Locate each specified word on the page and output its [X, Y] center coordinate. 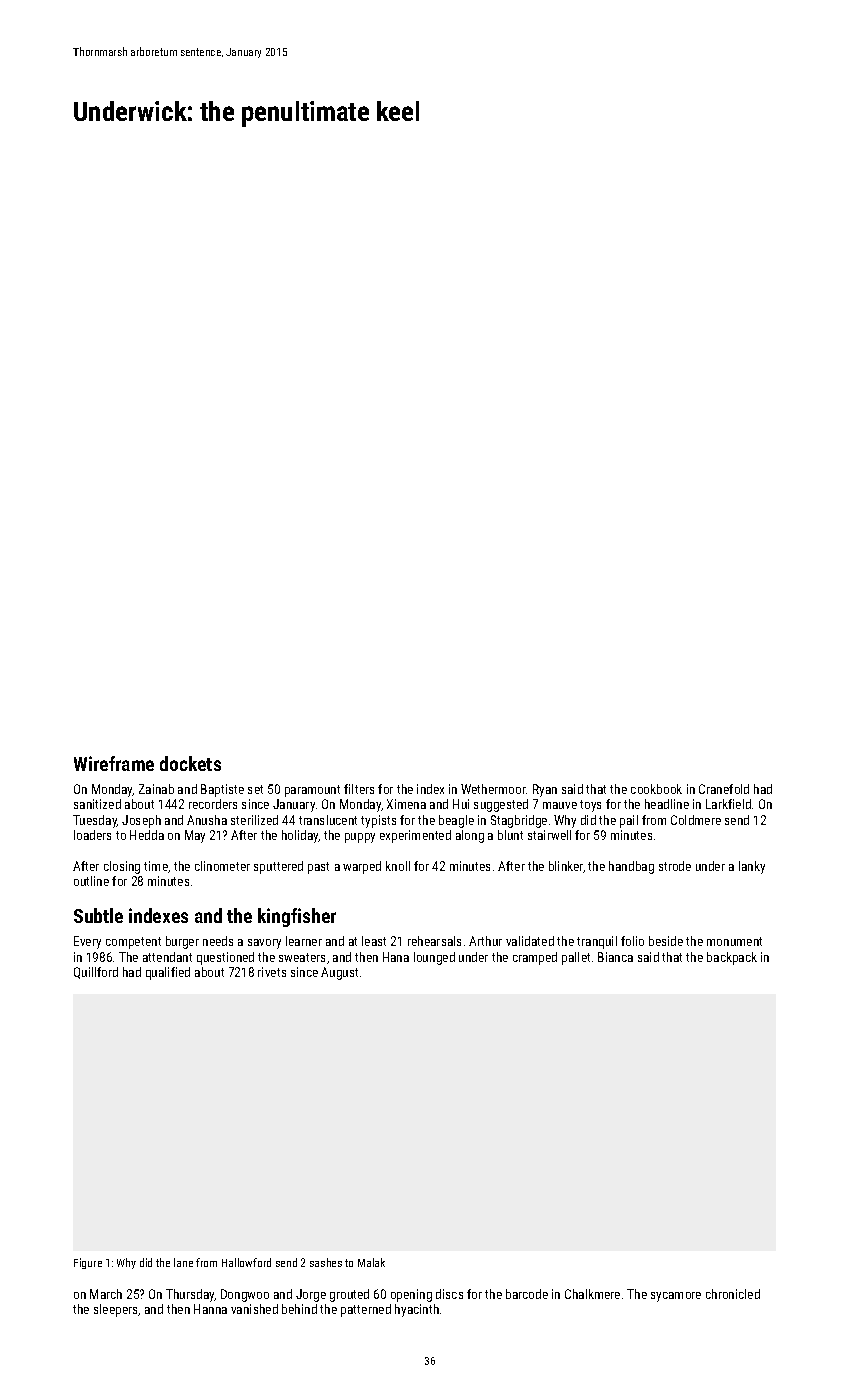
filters [359, 789]
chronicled [733, 1294]
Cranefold [724, 789]
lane [183, 1262]
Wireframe [114, 763]
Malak [371, 1262]
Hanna [210, 1309]
